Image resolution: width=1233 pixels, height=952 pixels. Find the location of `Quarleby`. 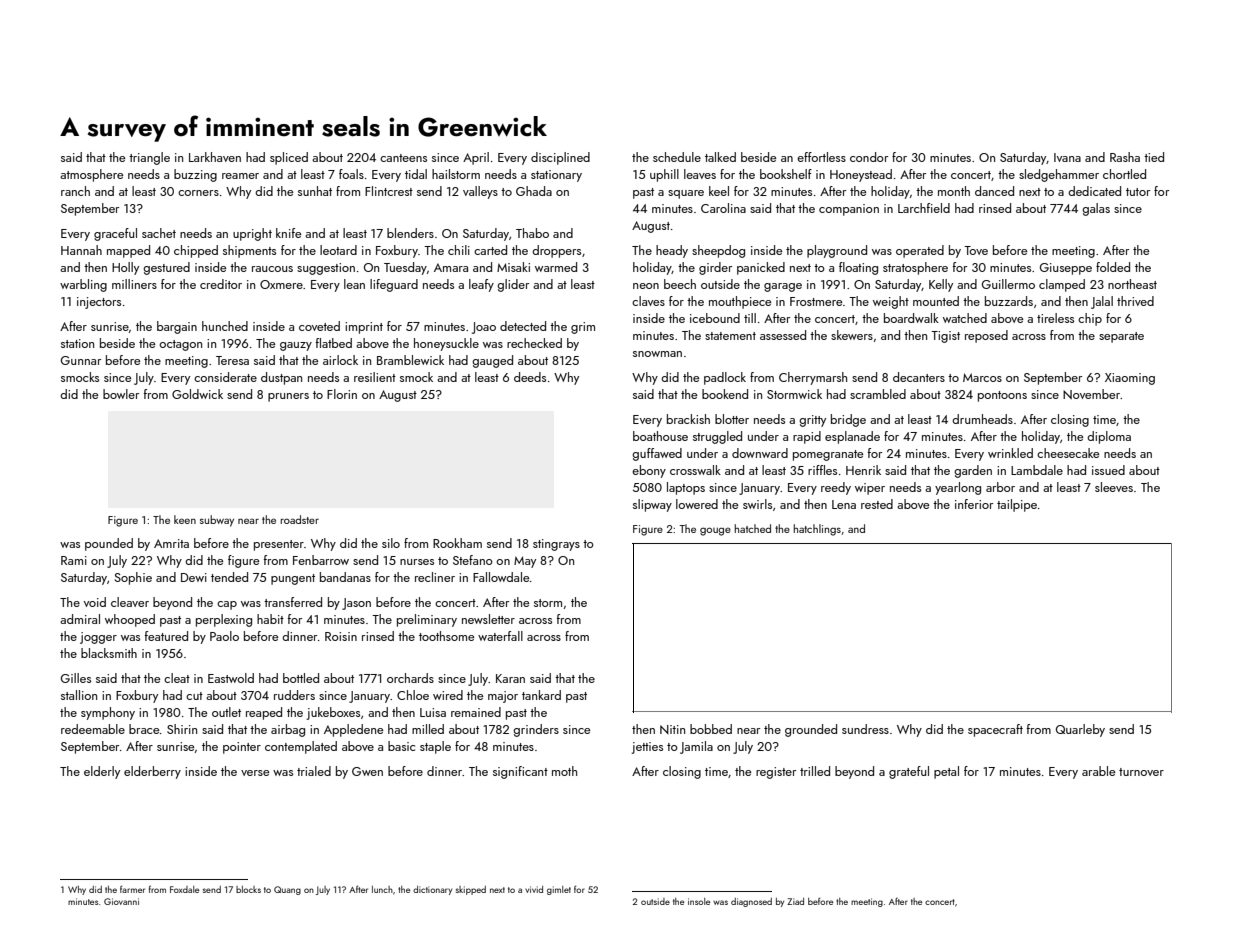

Quarleby is located at coordinates (1080, 730).
